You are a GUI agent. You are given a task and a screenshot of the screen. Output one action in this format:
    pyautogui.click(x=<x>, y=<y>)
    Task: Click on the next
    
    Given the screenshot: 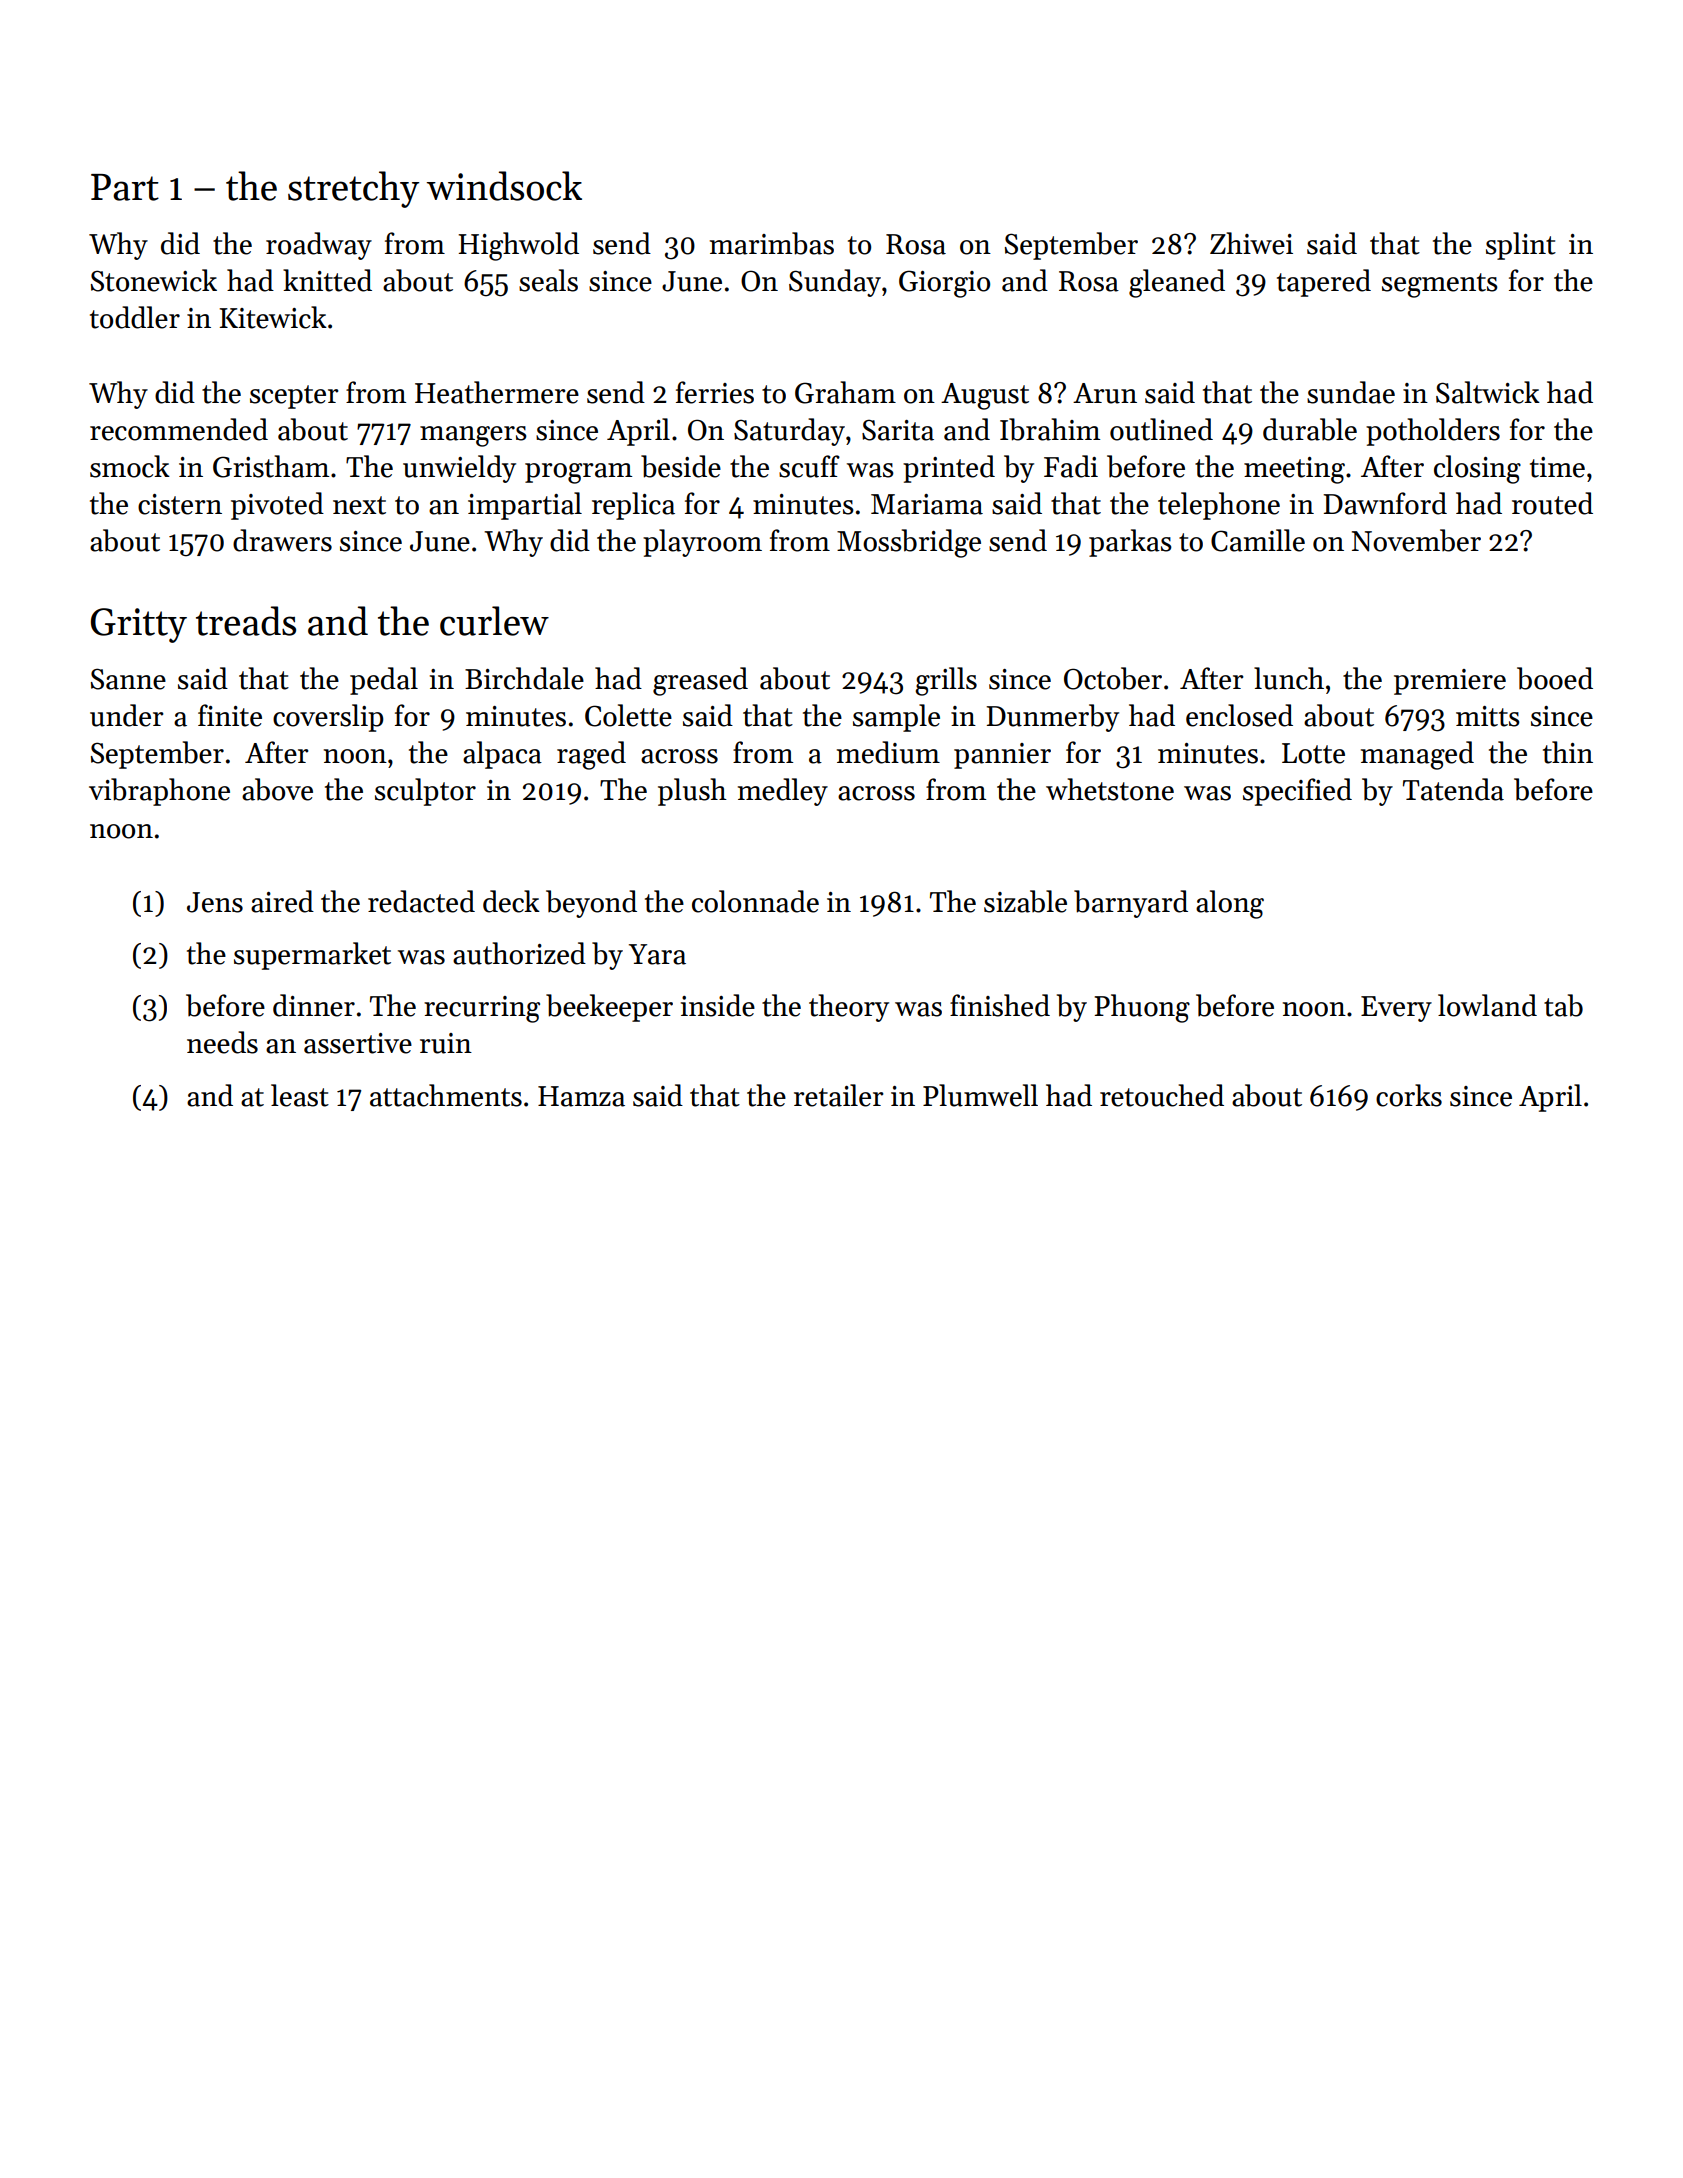 What is the action you would take?
    pyautogui.click(x=359, y=505)
